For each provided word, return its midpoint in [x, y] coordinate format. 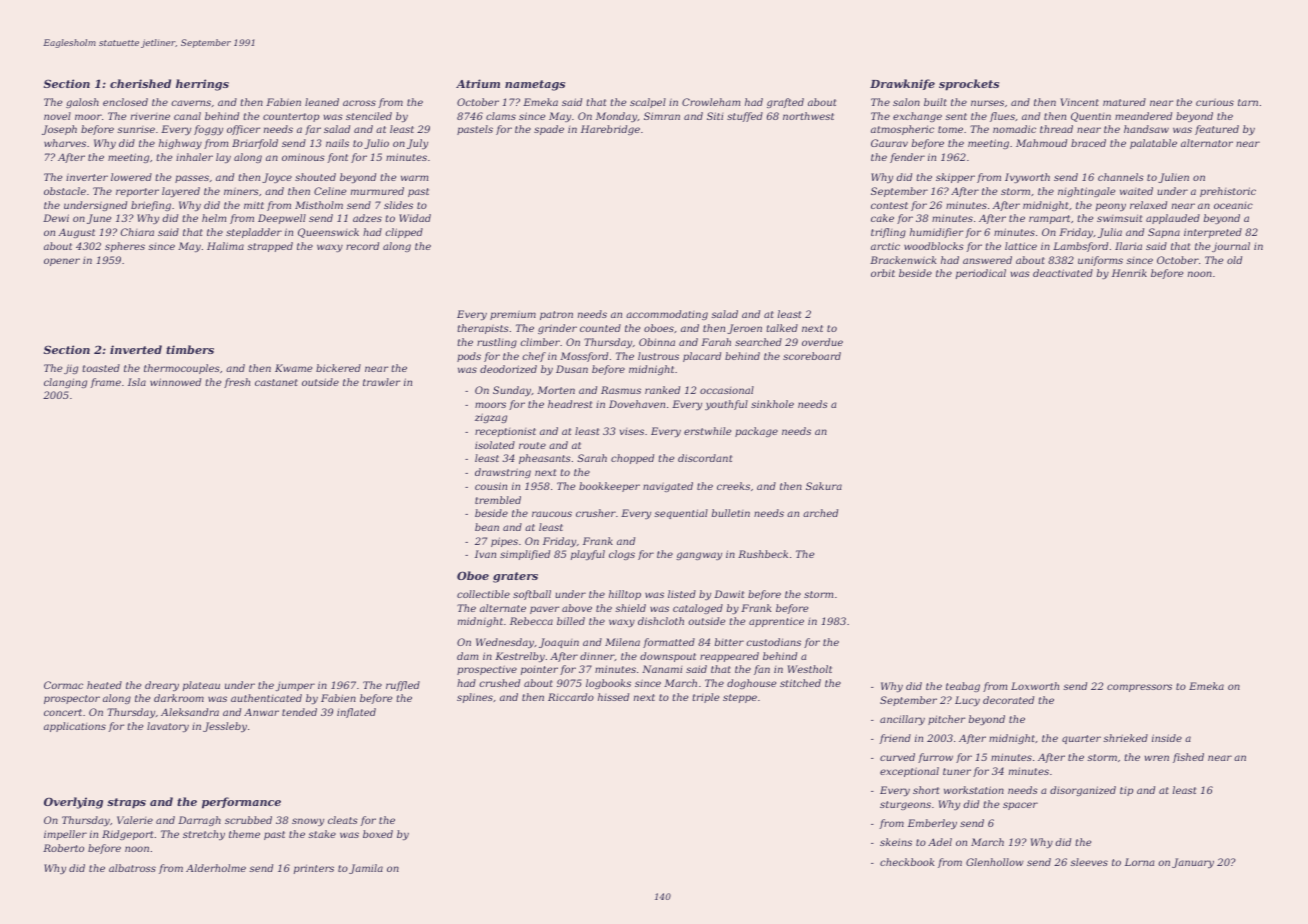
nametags [535, 85]
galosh [82, 103]
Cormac [63, 685]
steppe [740, 698]
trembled [498, 500]
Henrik [1129, 273]
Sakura [824, 486]
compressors [1139, 688]
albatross [132, 868]
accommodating [667, 315]
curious [1215, 102]
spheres [125, 247]
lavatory [168, 727]
